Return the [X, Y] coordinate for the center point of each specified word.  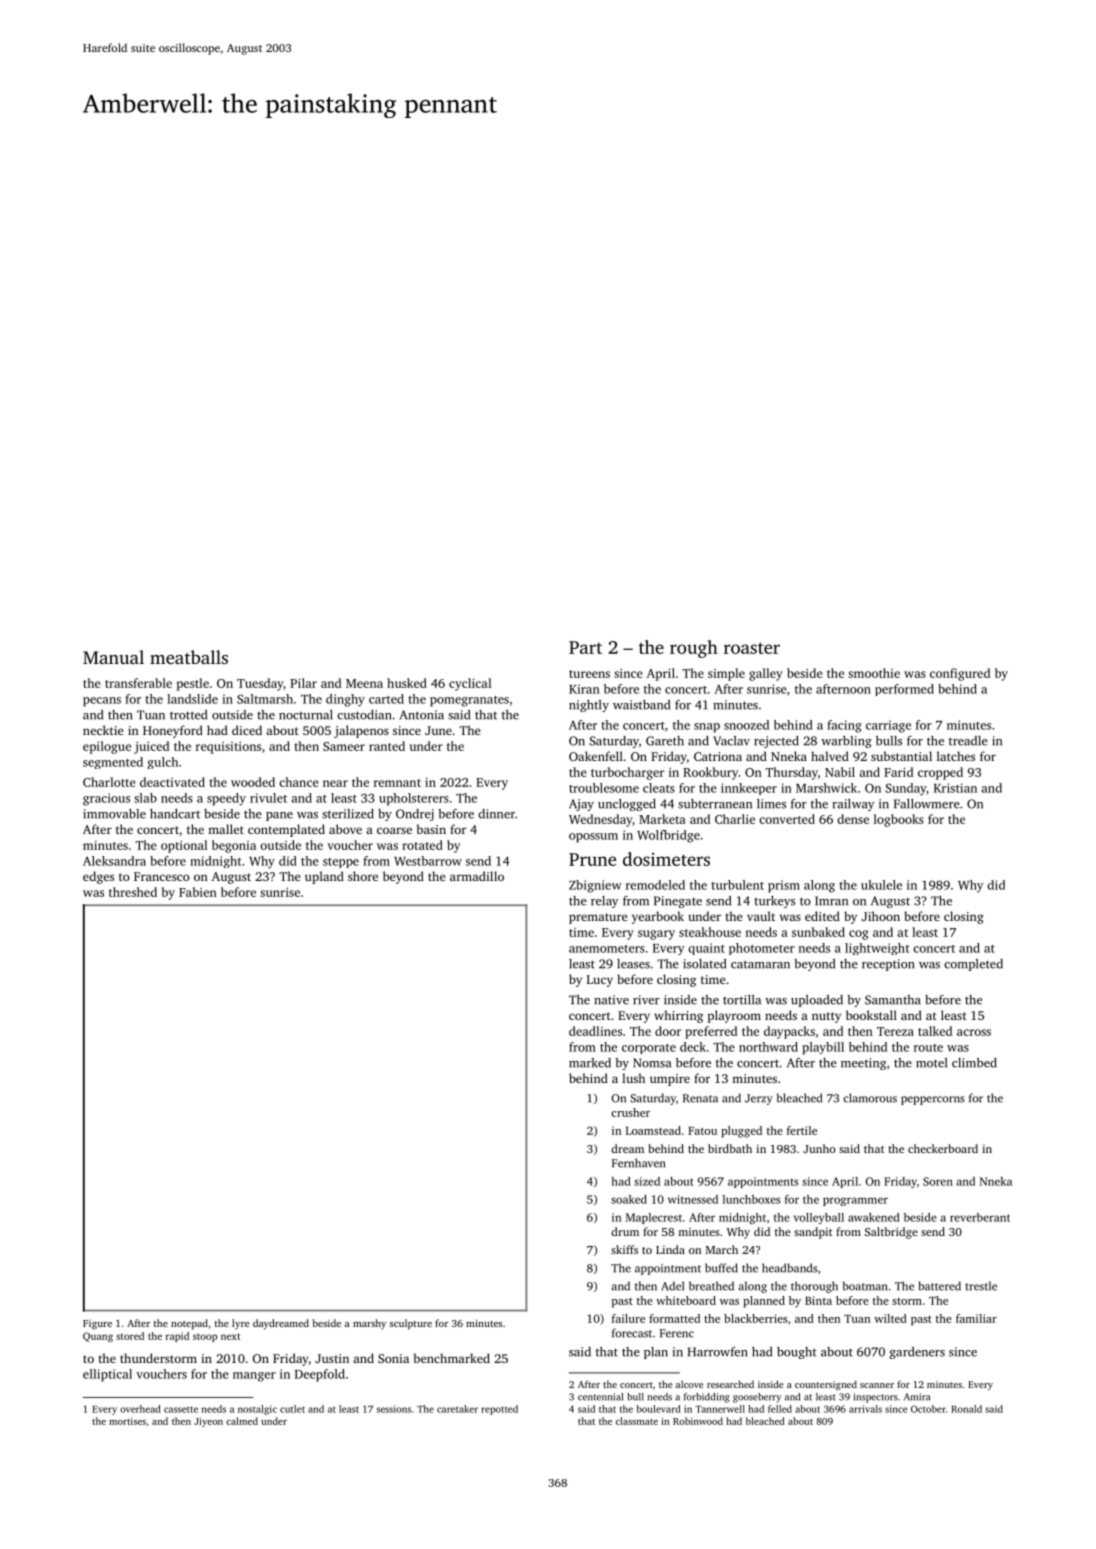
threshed [133, 892]
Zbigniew [595, 886]
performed [904, 690]
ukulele [881, 885]
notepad [189, 1324]
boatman [865, 1286]
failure [628, 1318]
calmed [242, 1421]
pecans [102, 702]
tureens [589, 674]
